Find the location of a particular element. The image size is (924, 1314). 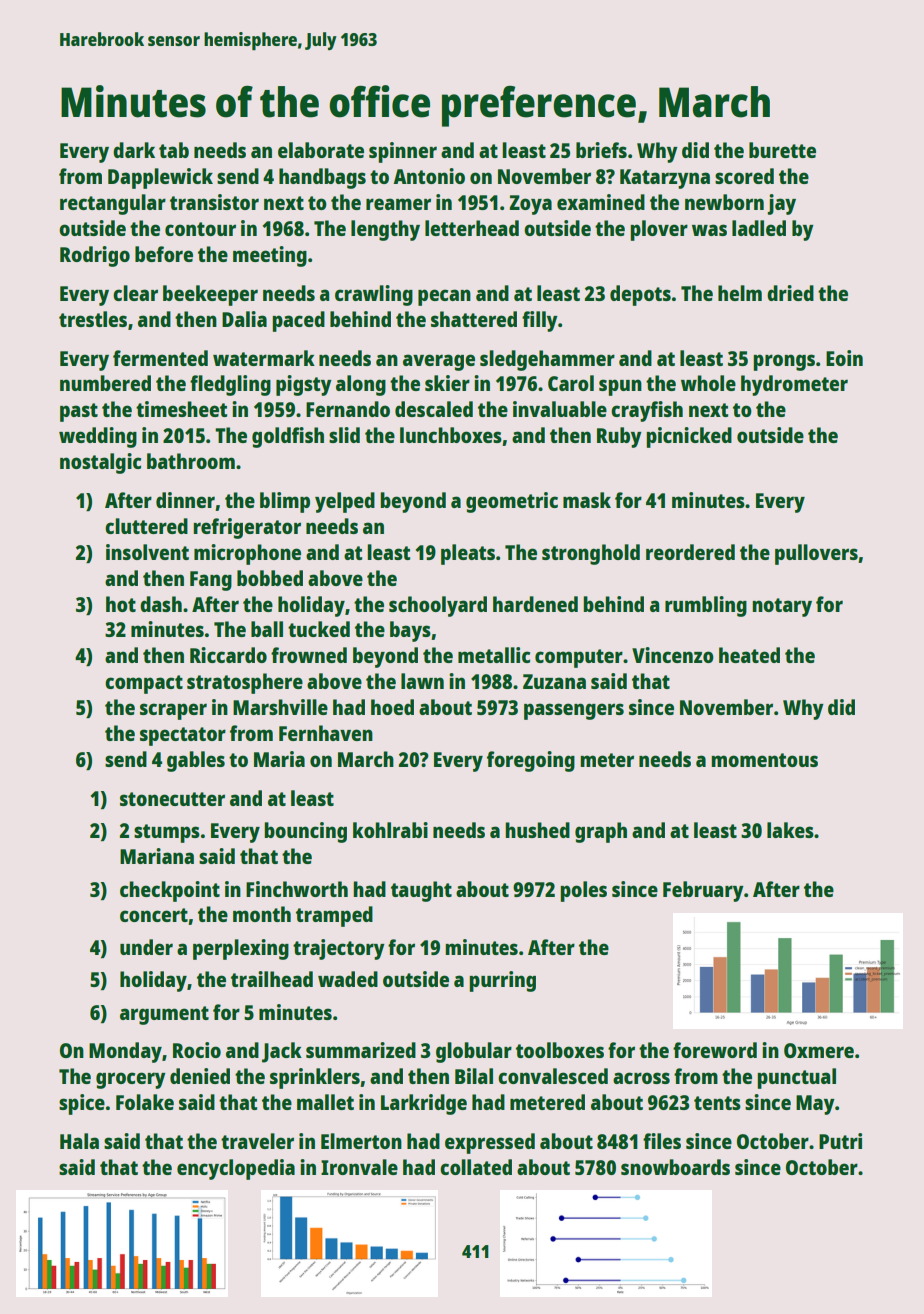

depots is located at coordinates (640, 295).
